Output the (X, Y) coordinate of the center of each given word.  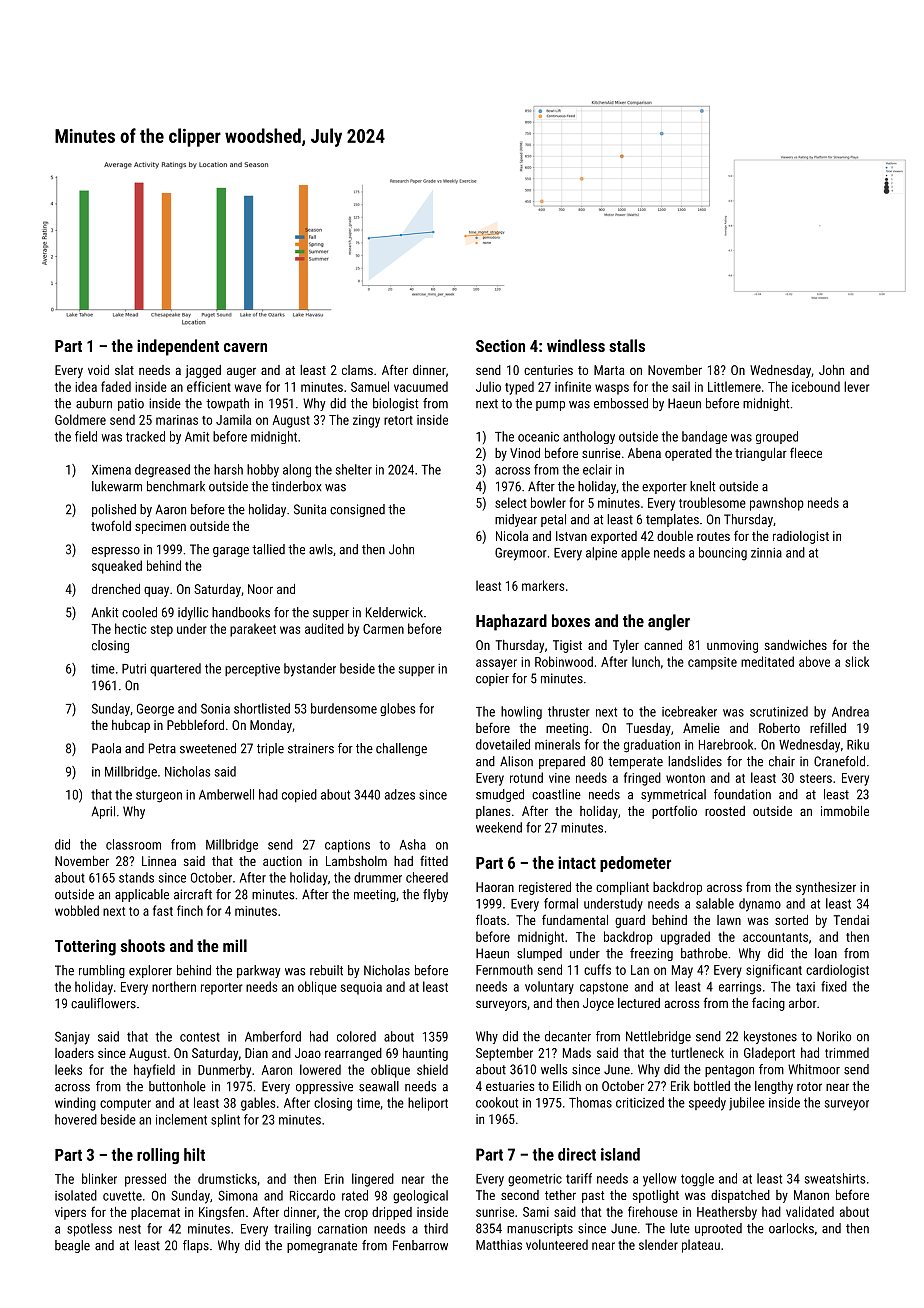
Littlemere (734, 386)
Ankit (105, 612)
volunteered (557, 1244)
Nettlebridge (658, 1037)
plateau (701, 1246)
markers (543, 585)
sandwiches (796, 645)
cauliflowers (103, 1003)
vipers (70, 1213)
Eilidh (567, 1086)
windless (576, 345)
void (98, 370)
